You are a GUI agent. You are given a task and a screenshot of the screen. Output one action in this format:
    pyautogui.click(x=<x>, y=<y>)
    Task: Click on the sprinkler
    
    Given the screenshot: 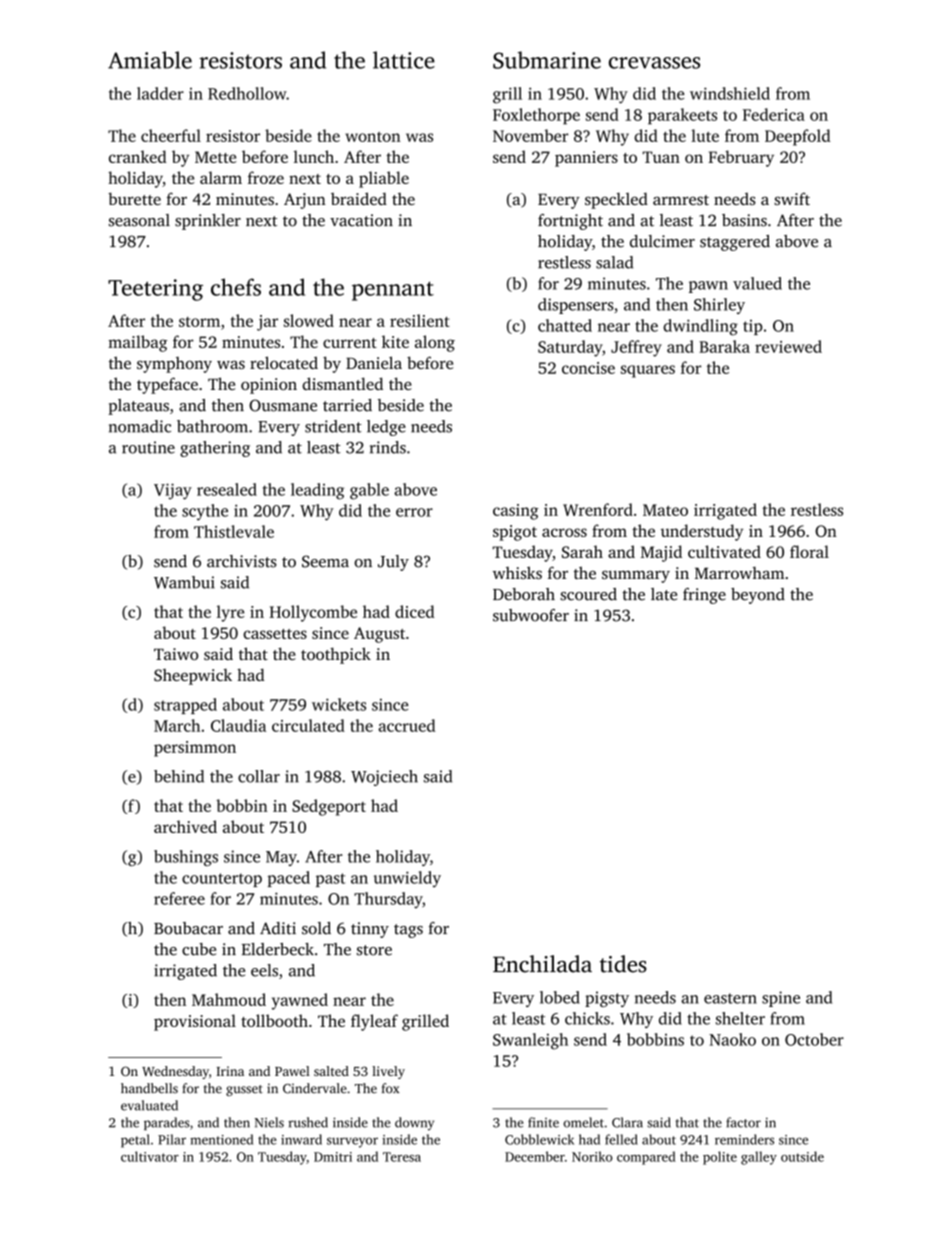 What is the action you would take?
    pyautogui.click(x=208, y=222)
